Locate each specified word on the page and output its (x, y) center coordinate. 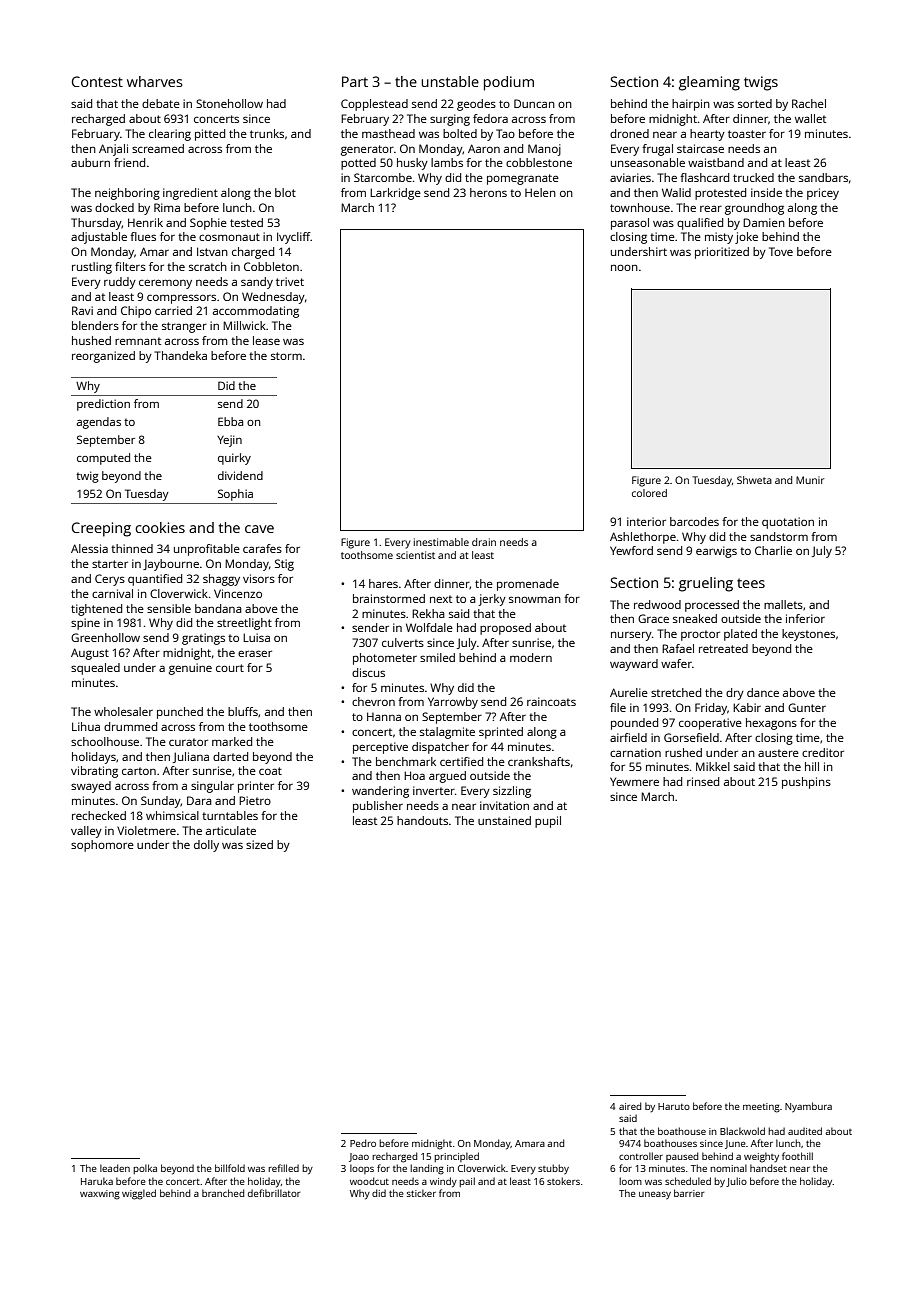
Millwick (244, 325)
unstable (450, 81)
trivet (290, 281)
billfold (230, 1168)
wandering (380, 792)
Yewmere (634, 781)
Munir (810, 480)
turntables (230, 815)
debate (161, 103)
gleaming (709, 83)
